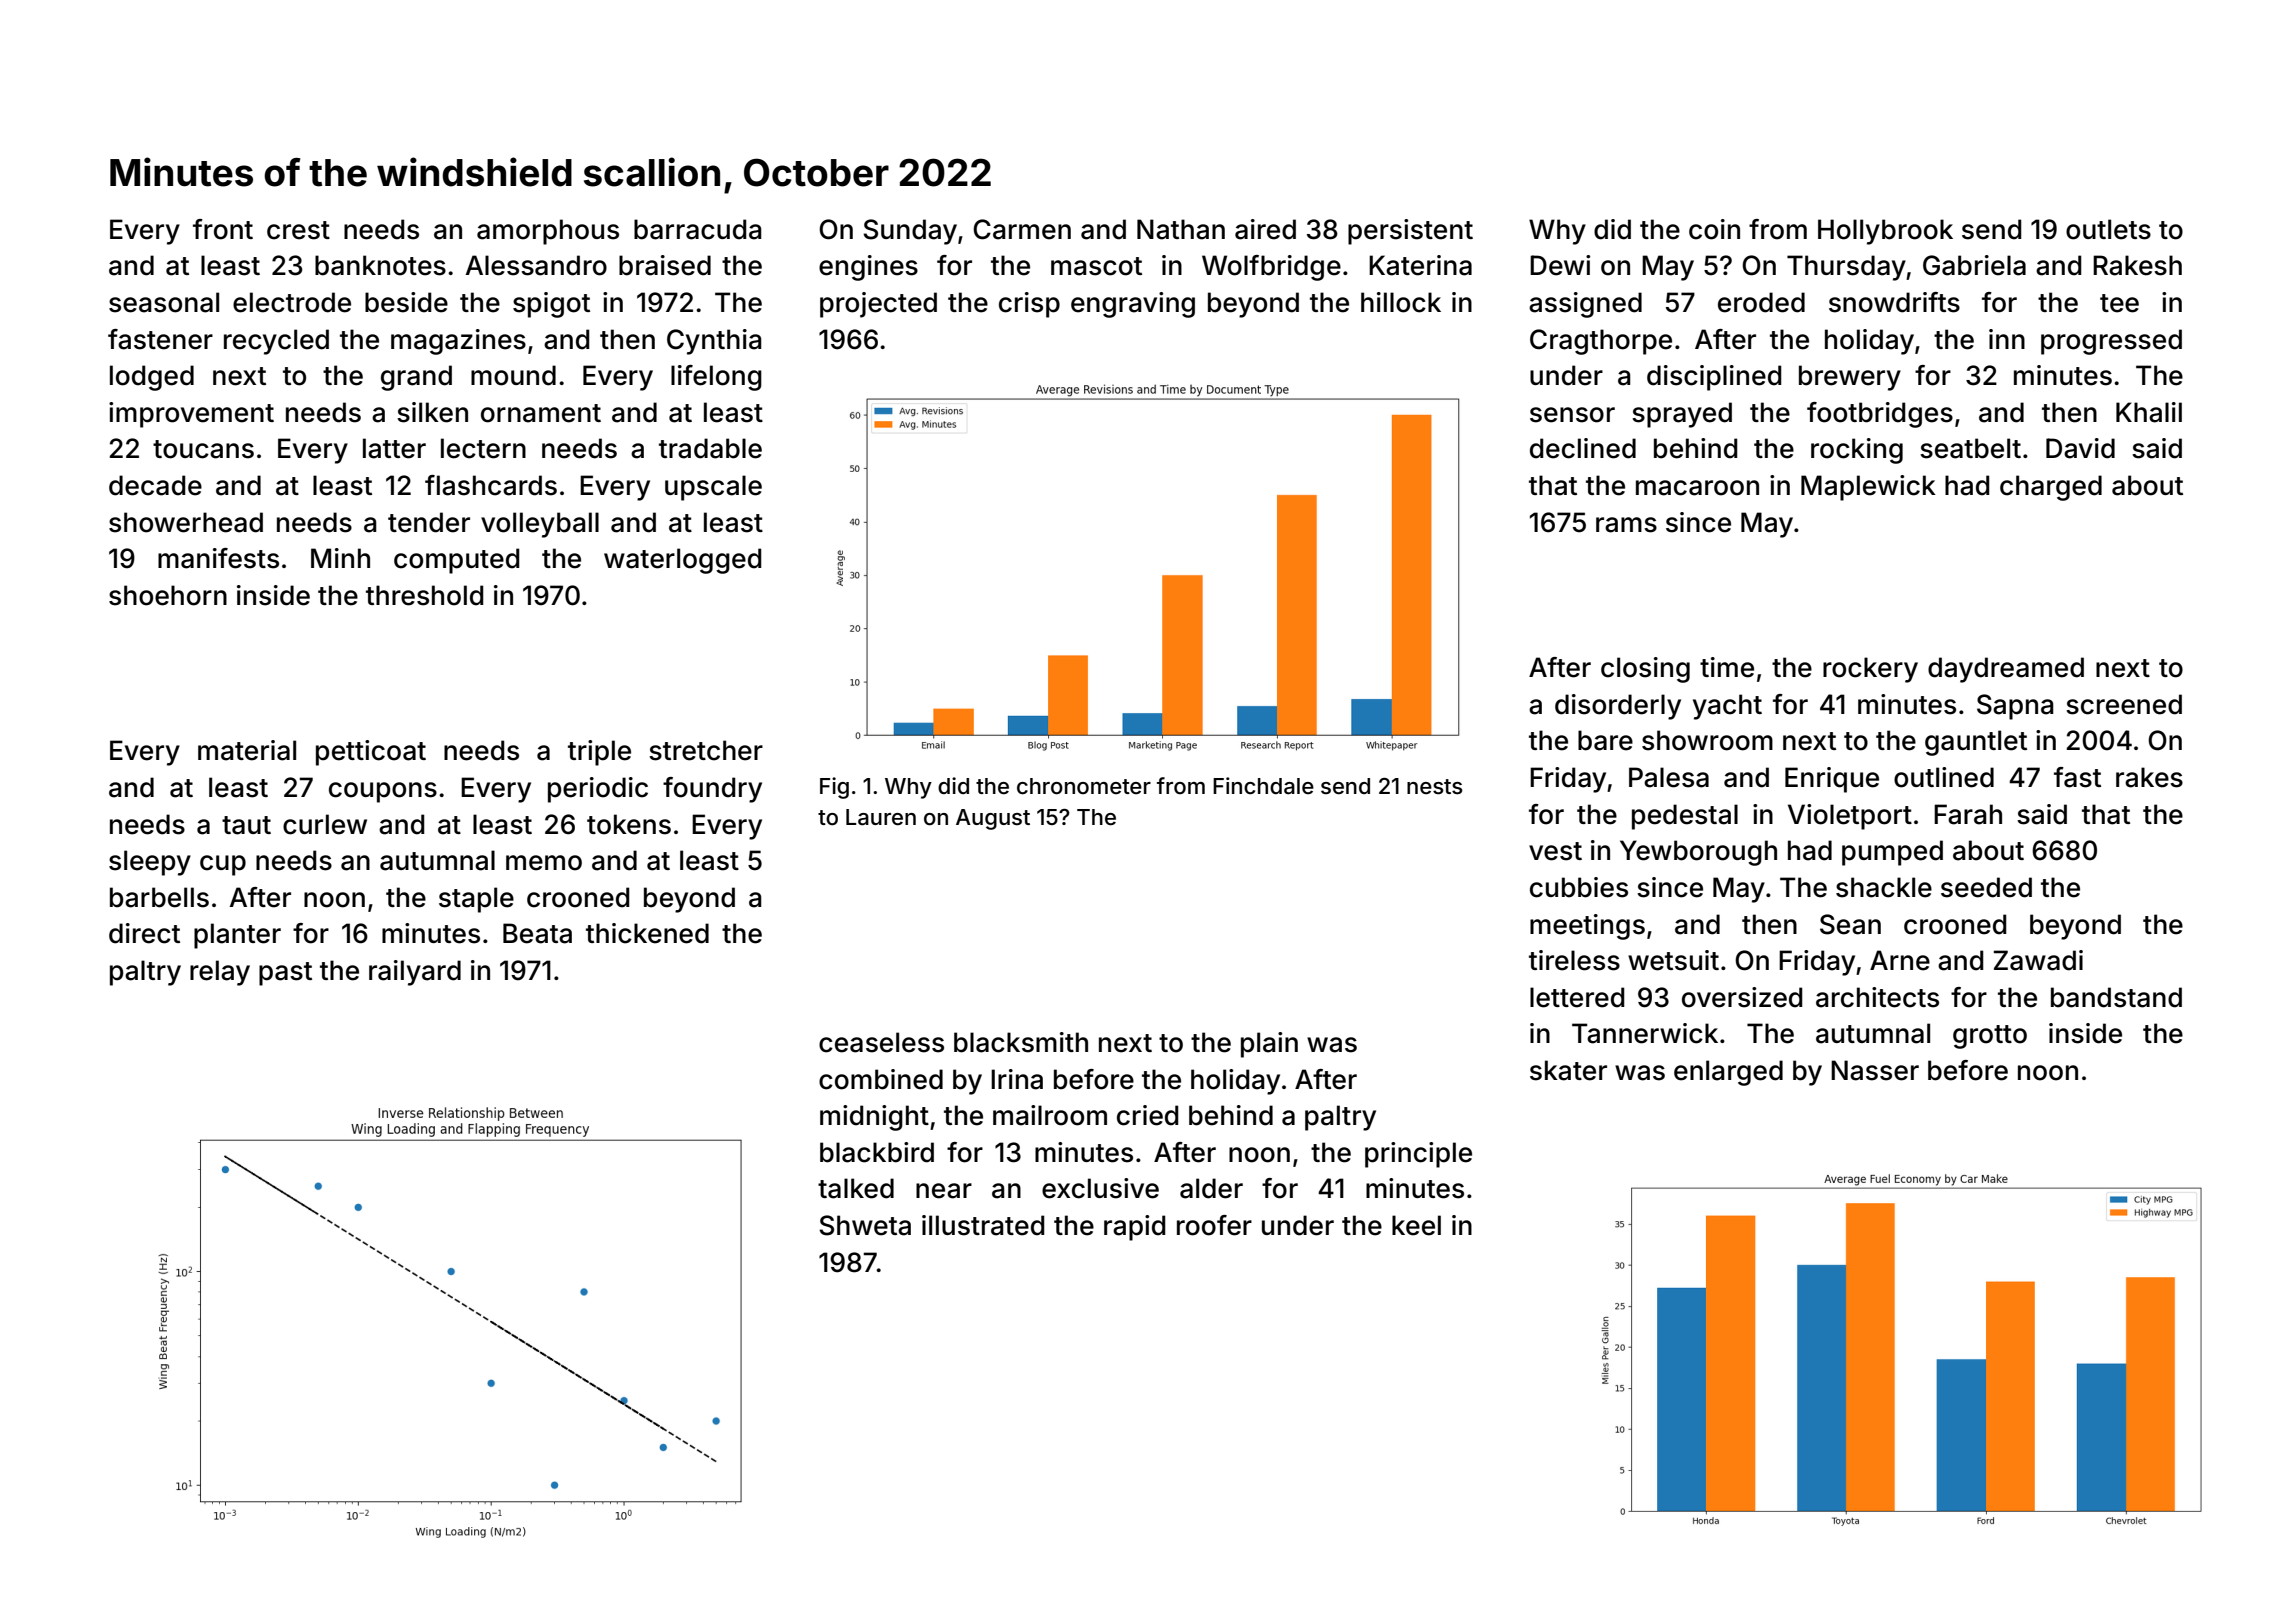 The height and width of the screenshot is (1620, 2292). What do you see at coordinates (1416, 1225) in the screenshot?
I see `keel` at bounding box center [1416, 1225].
